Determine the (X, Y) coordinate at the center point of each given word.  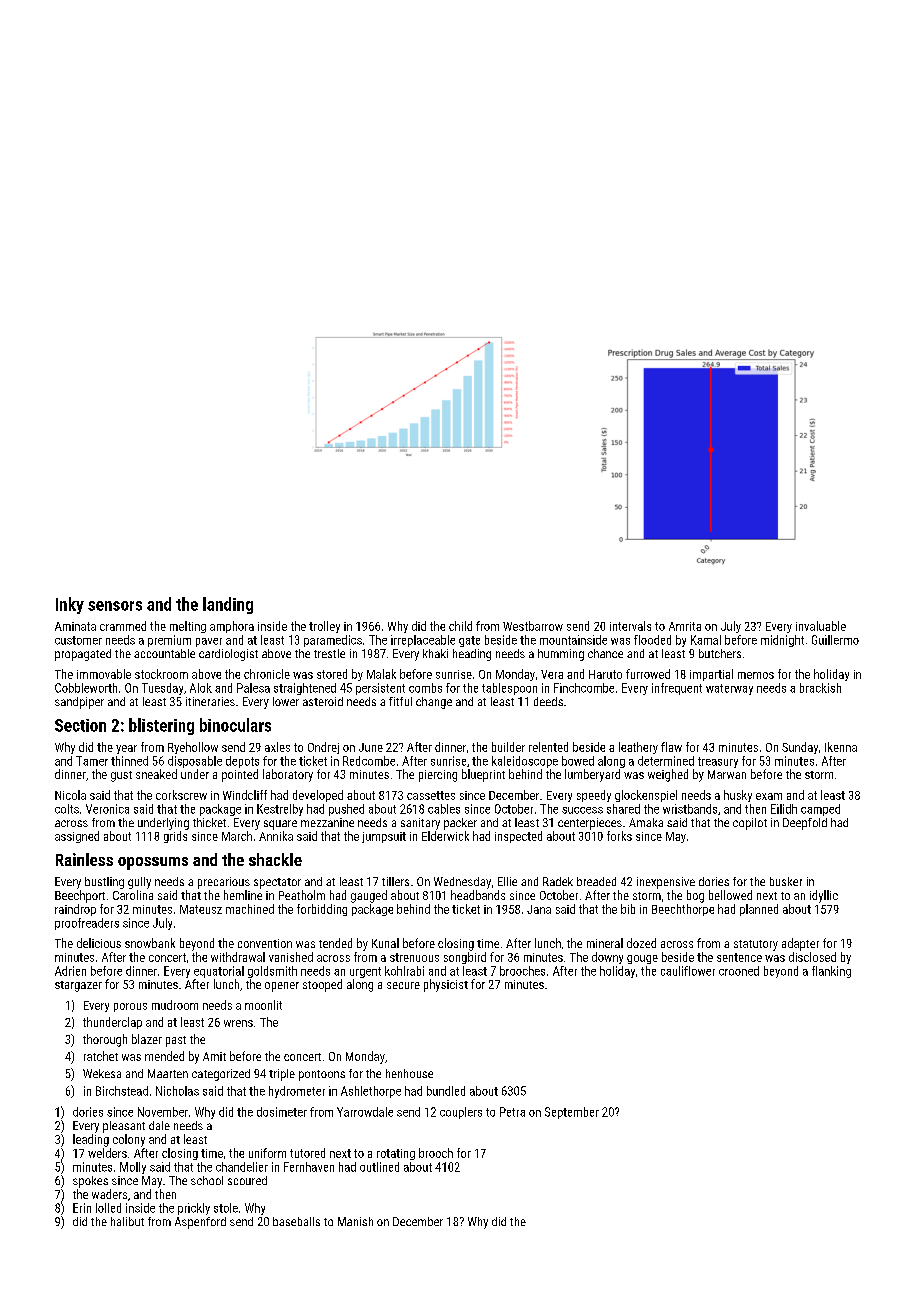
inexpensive (666, 883)
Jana (539, 909)
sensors (115, 606)
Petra (512, 1112)
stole (226, 1208)
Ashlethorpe (371, 1092)
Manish (355, 1221)
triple (282, 1075)
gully (139, 883)
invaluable (821, 626)
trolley (324, 627)
